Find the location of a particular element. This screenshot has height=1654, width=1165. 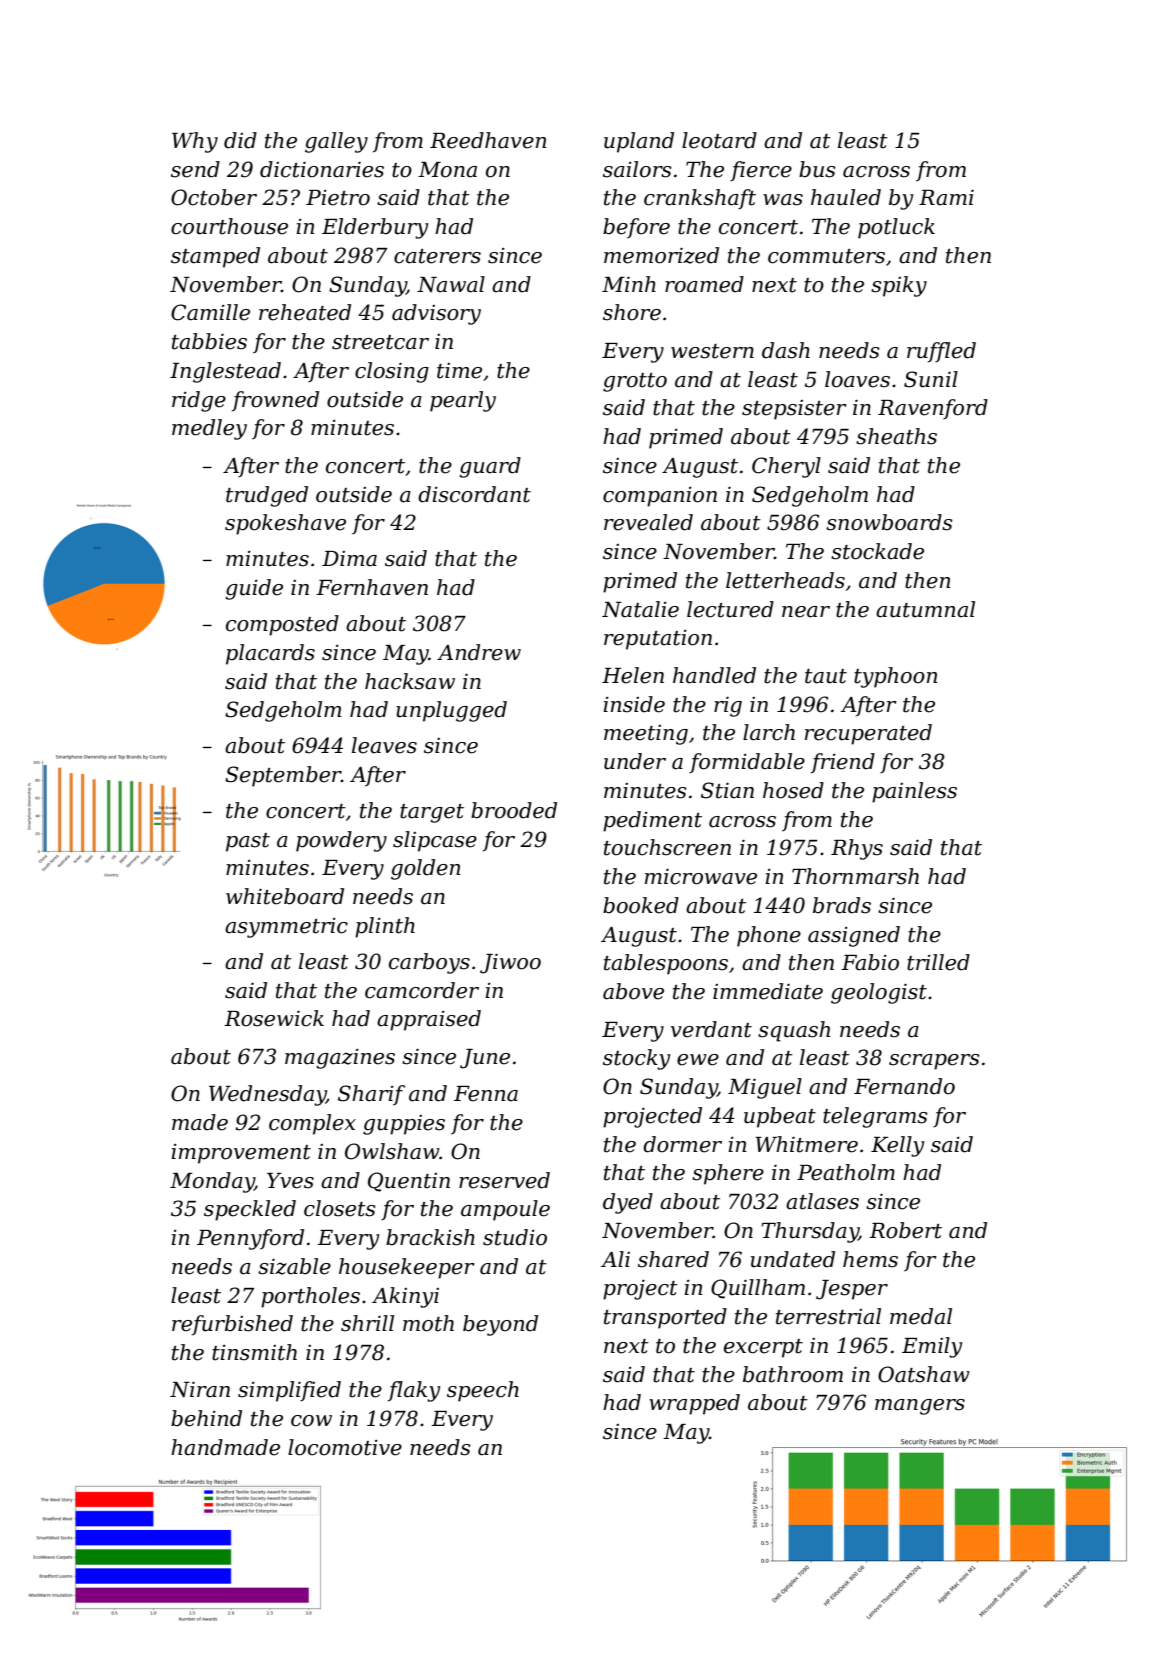

behind is located at coordinates (206, 1418).
